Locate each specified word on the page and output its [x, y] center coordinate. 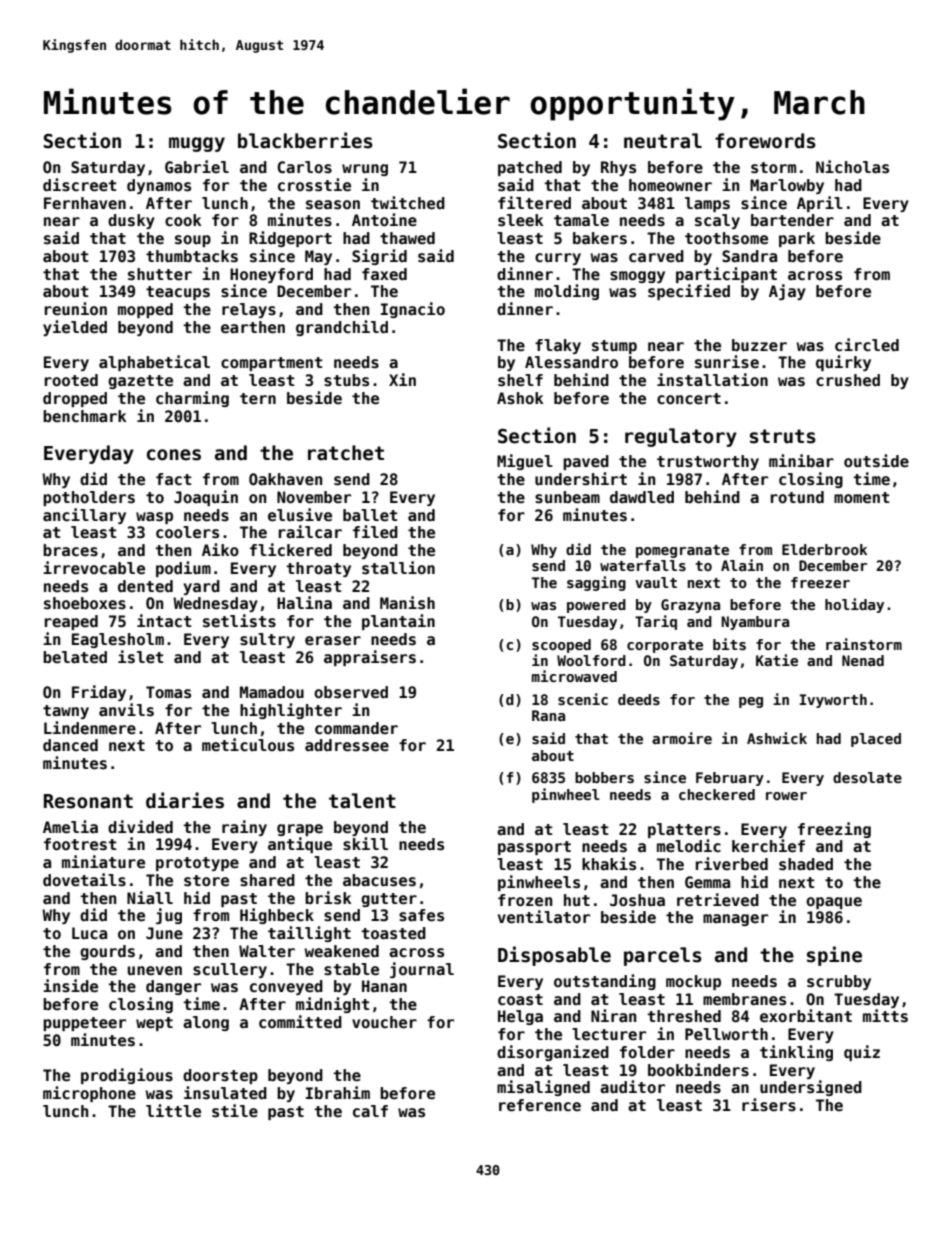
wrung [365, 170]
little [173, 1111]
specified [689, 292]
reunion [76, 308]
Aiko [220, 549]
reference [540, 1105]
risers [769, 1105]
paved [586, 462]
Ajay [787, 292]
